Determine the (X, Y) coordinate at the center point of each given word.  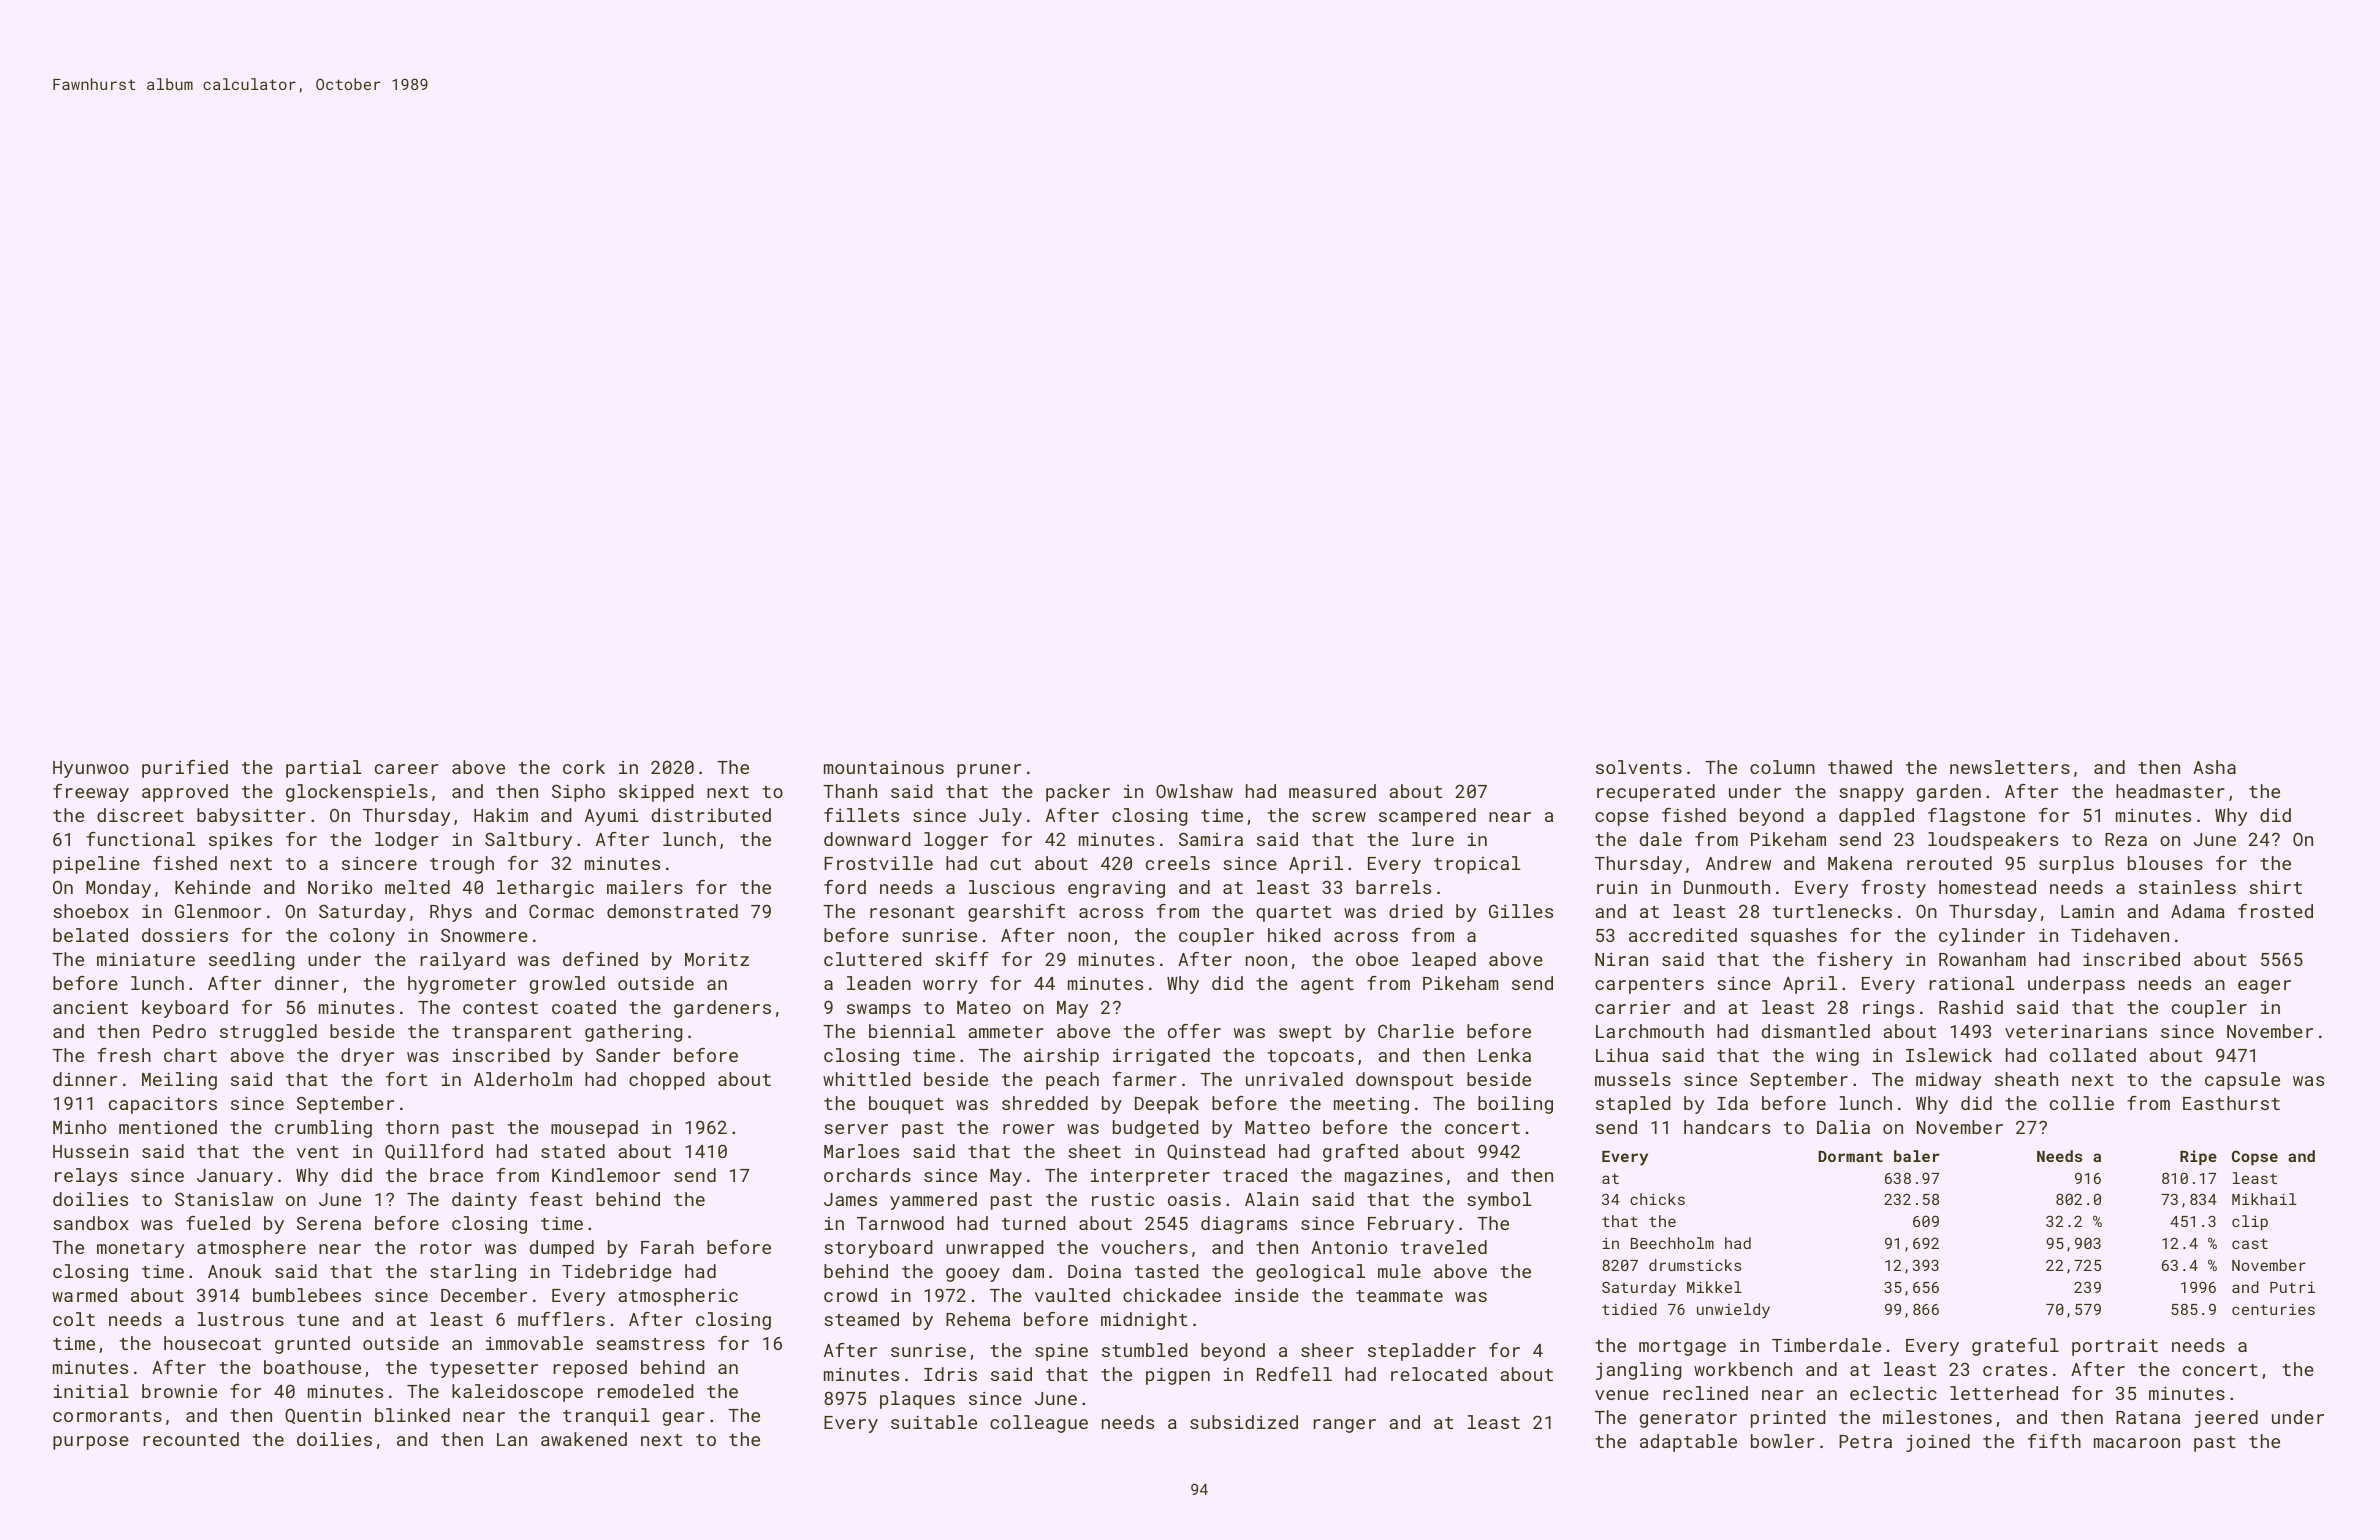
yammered (933, 1201)
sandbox (91, 1223)
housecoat (212, 1343)
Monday (118, 889)
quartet (1293, 914)
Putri (2292, 1287)
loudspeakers (1993, 841)
